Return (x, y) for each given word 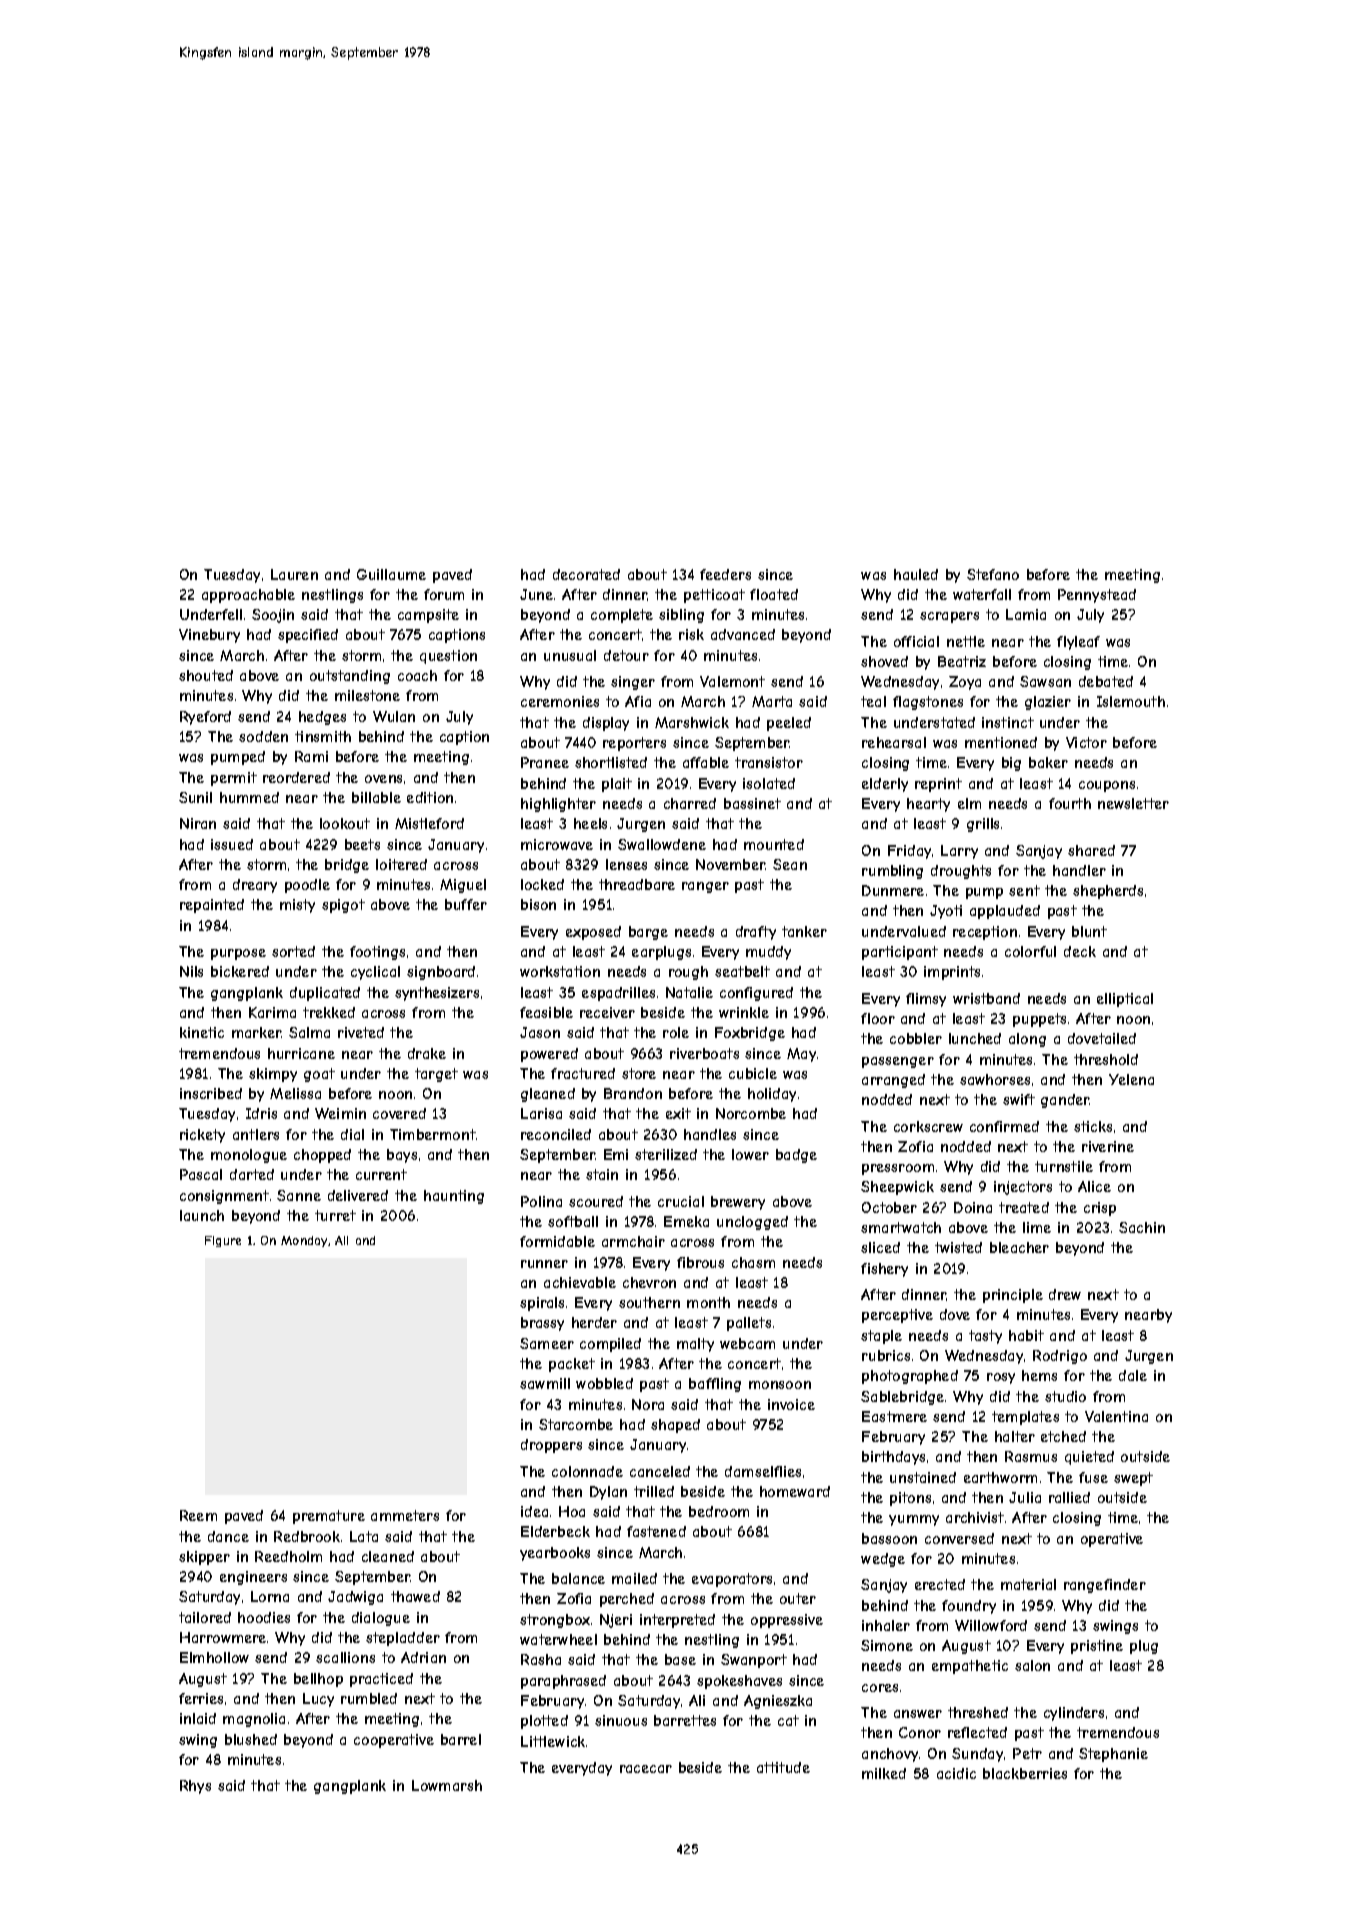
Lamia (1026, 614)
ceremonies (560, 701)
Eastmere (894, 1416)
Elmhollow (214, 1657)
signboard (441, 973)
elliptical (1125, 1000)
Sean (790, 864)
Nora (648, 1404)
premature (329, 1517)
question (448, 657)
